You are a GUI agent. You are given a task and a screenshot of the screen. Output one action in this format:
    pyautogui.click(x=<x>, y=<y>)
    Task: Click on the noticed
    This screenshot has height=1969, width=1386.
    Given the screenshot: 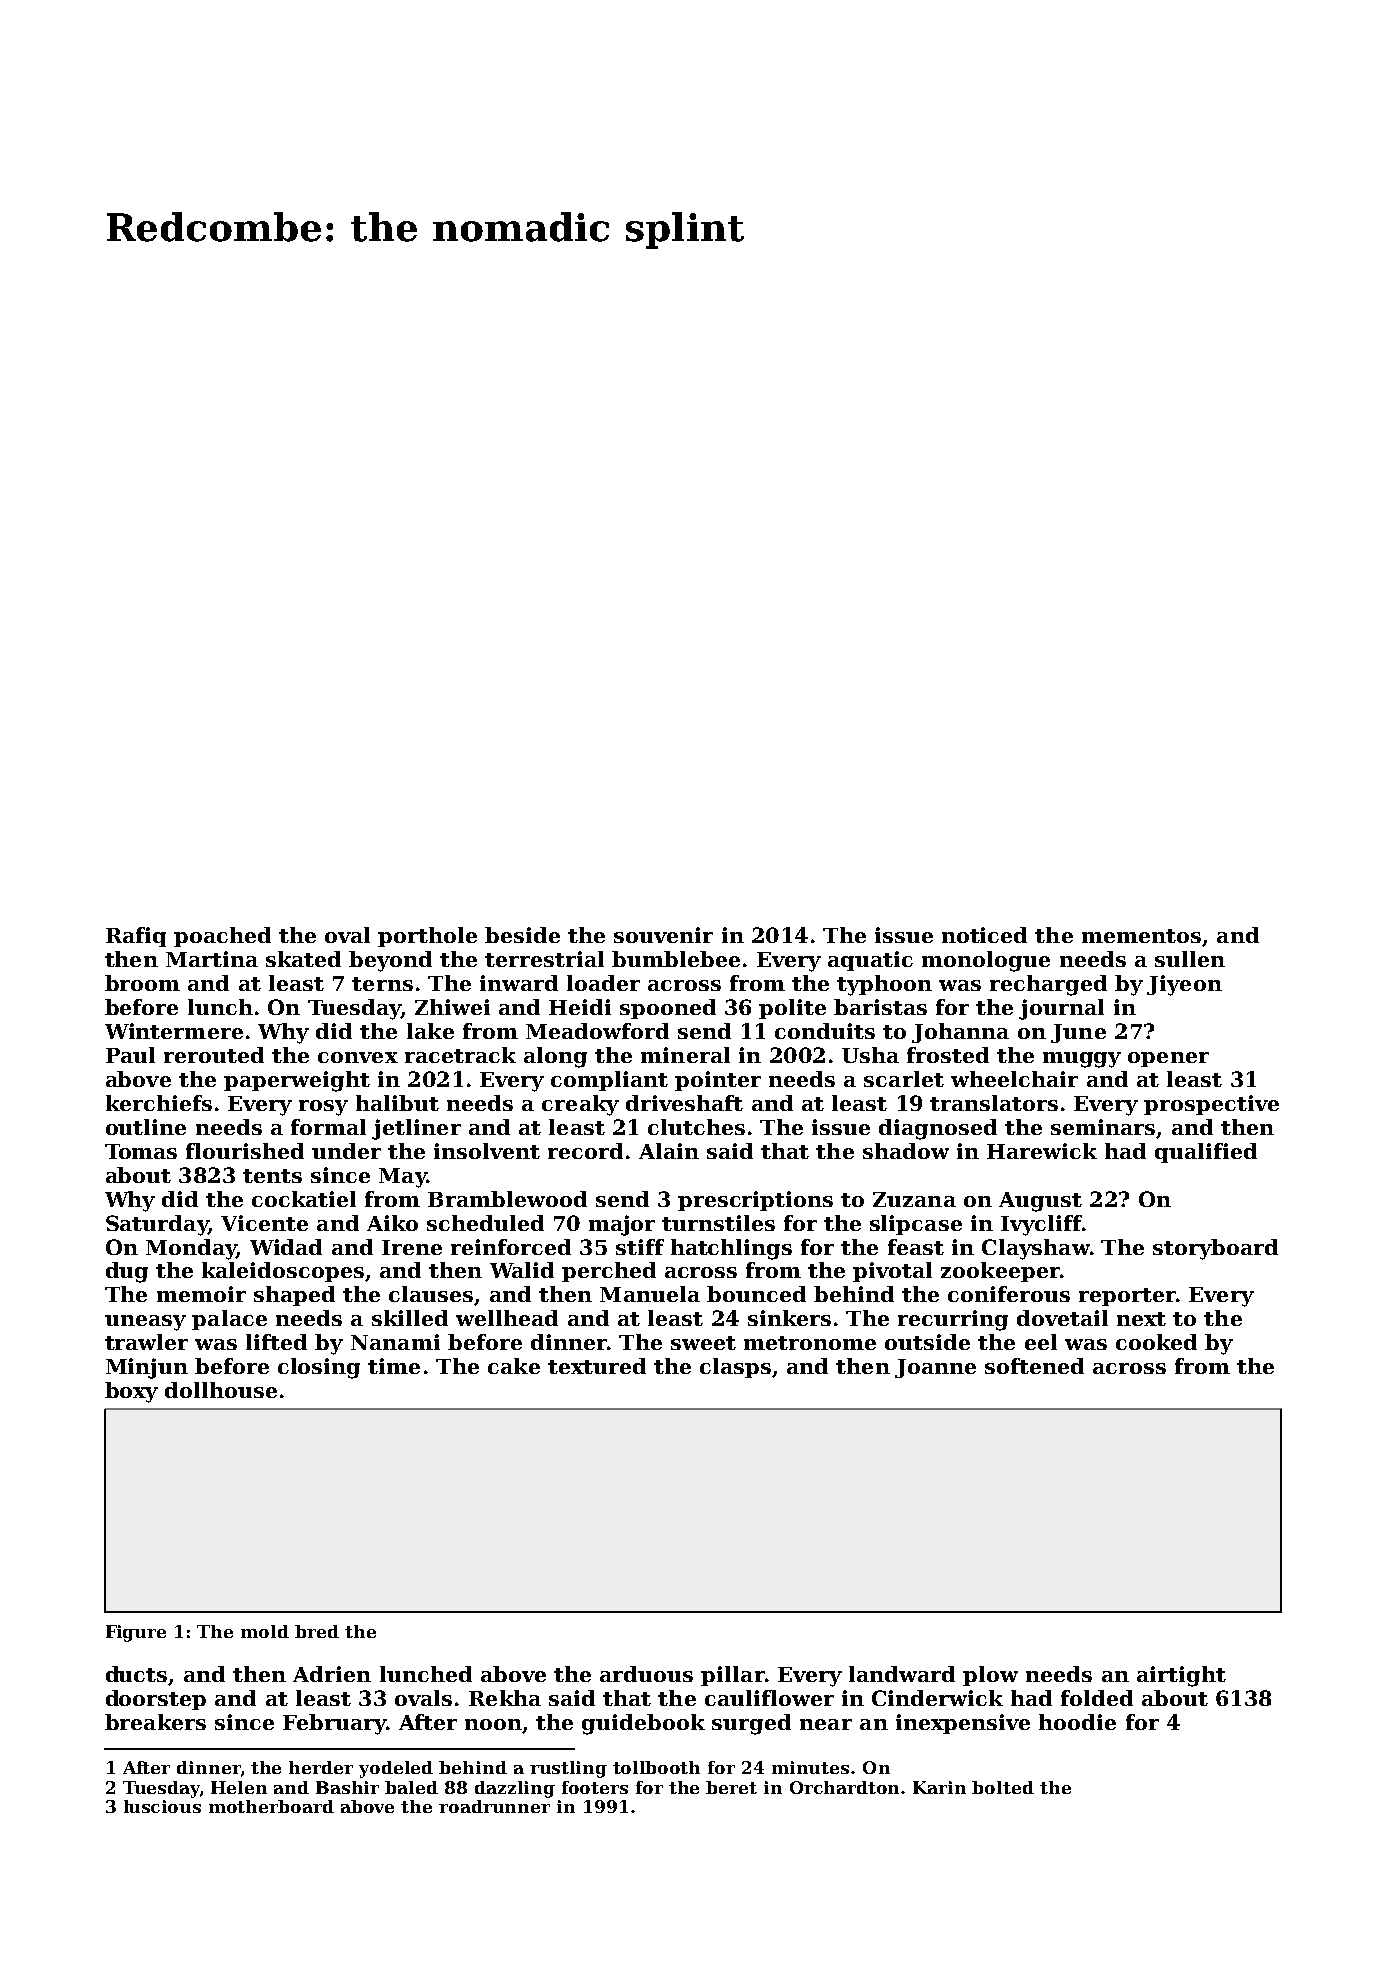 What is the action you would take?
    pyautogui.click(x=984, y=935)
